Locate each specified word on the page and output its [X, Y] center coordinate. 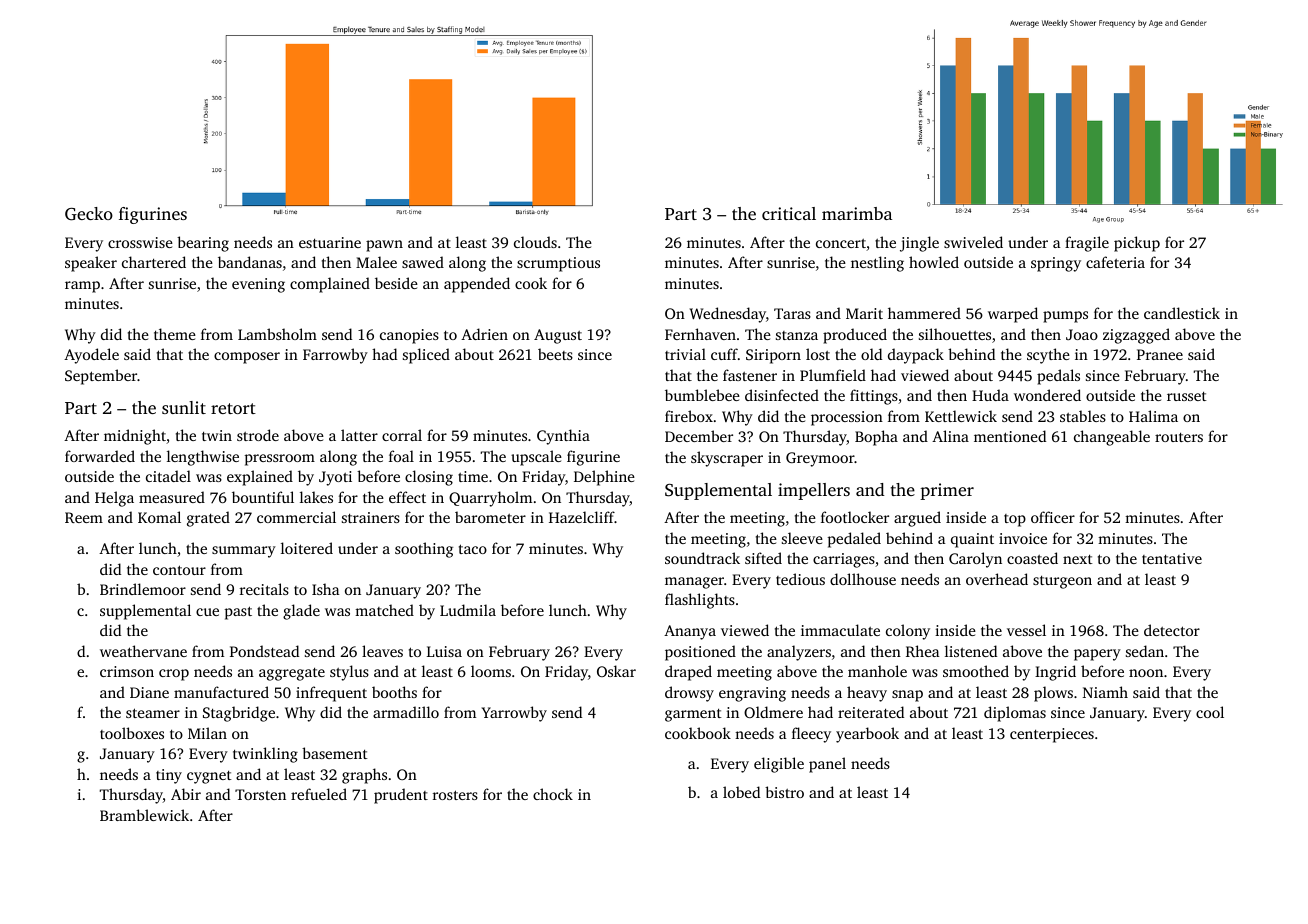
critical [789, 213]
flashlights [700, 601]
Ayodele [91, 356]
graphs [364, 776]
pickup [1137, 244]
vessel [1026, 630]
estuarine [330, 242]
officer [1053, 517]
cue [207, 612]
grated [208, 519]
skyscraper [727, 459]
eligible [779, 765]
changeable [1112, 438]
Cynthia [563, 437]
